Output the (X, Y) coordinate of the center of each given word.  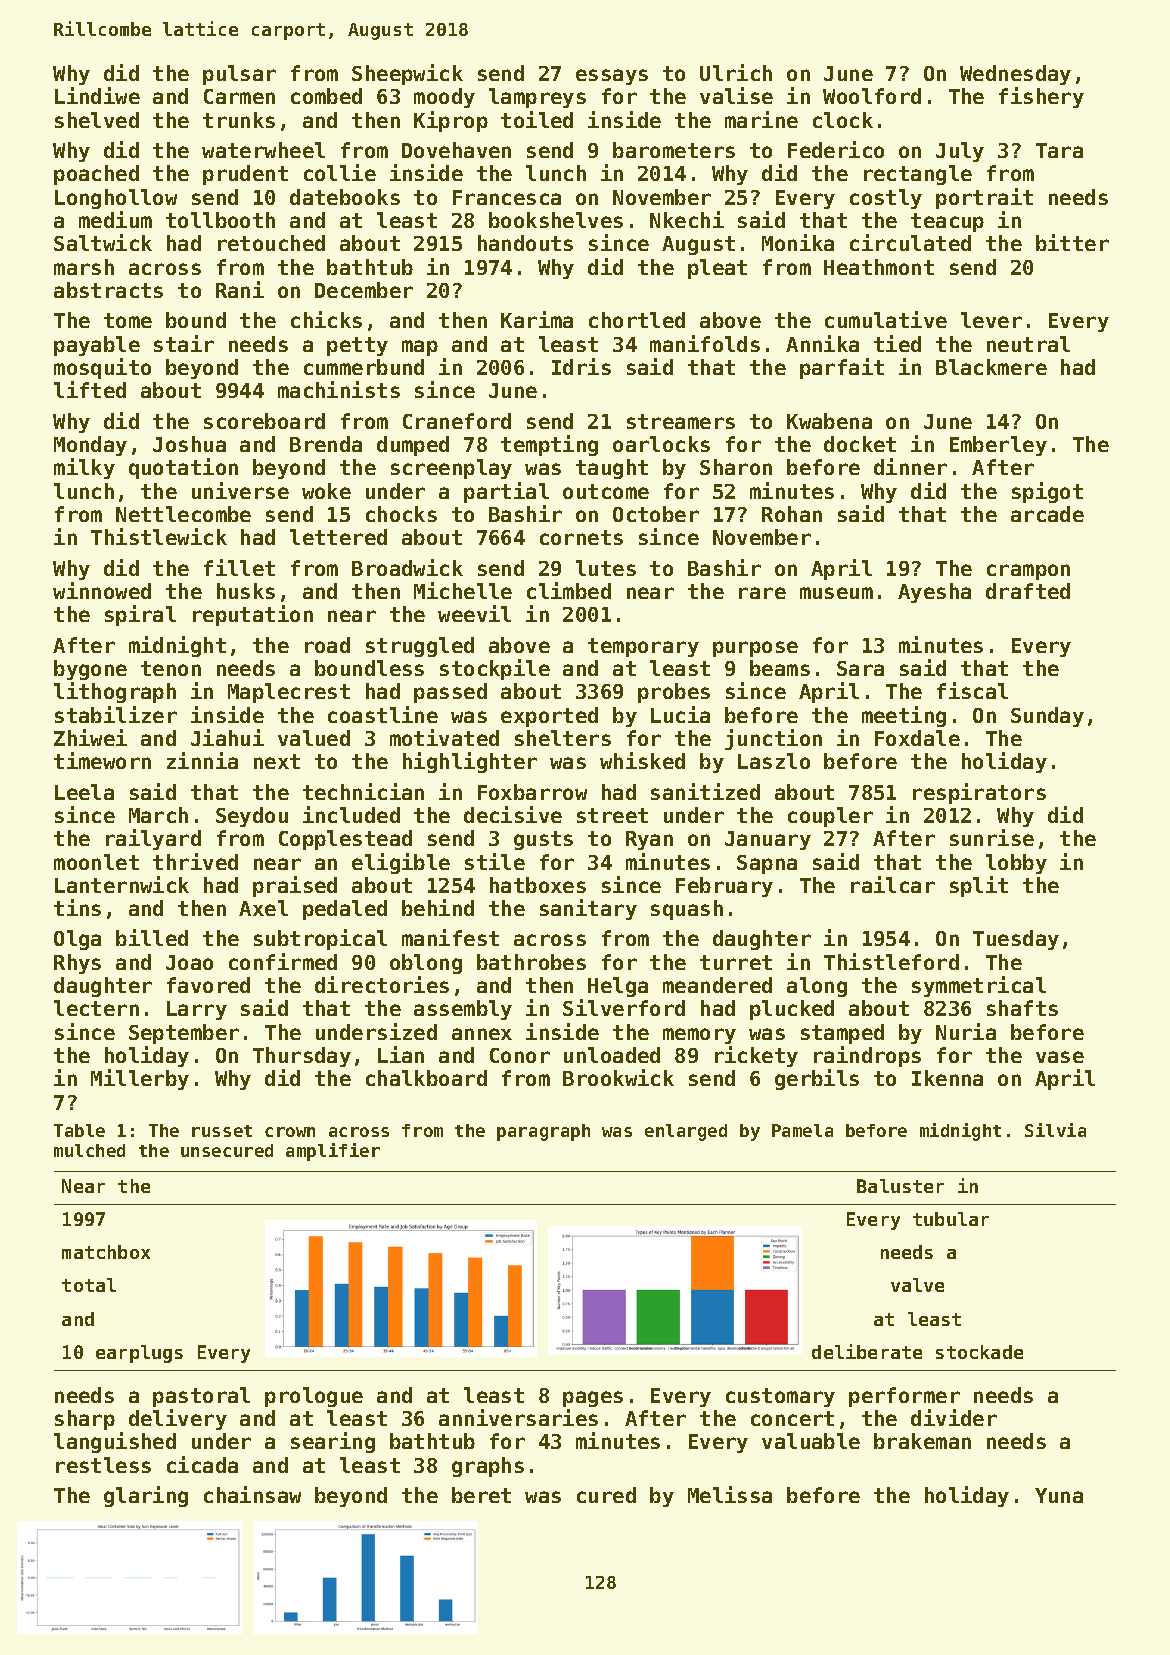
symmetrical (979, 986)
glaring (146, 1496)
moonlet (96, 862)
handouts (525, 243)
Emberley (998, 446)
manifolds (705, 343)
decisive (513, 814)
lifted (90, 389)
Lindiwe (97, 95)
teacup (947, 222)
